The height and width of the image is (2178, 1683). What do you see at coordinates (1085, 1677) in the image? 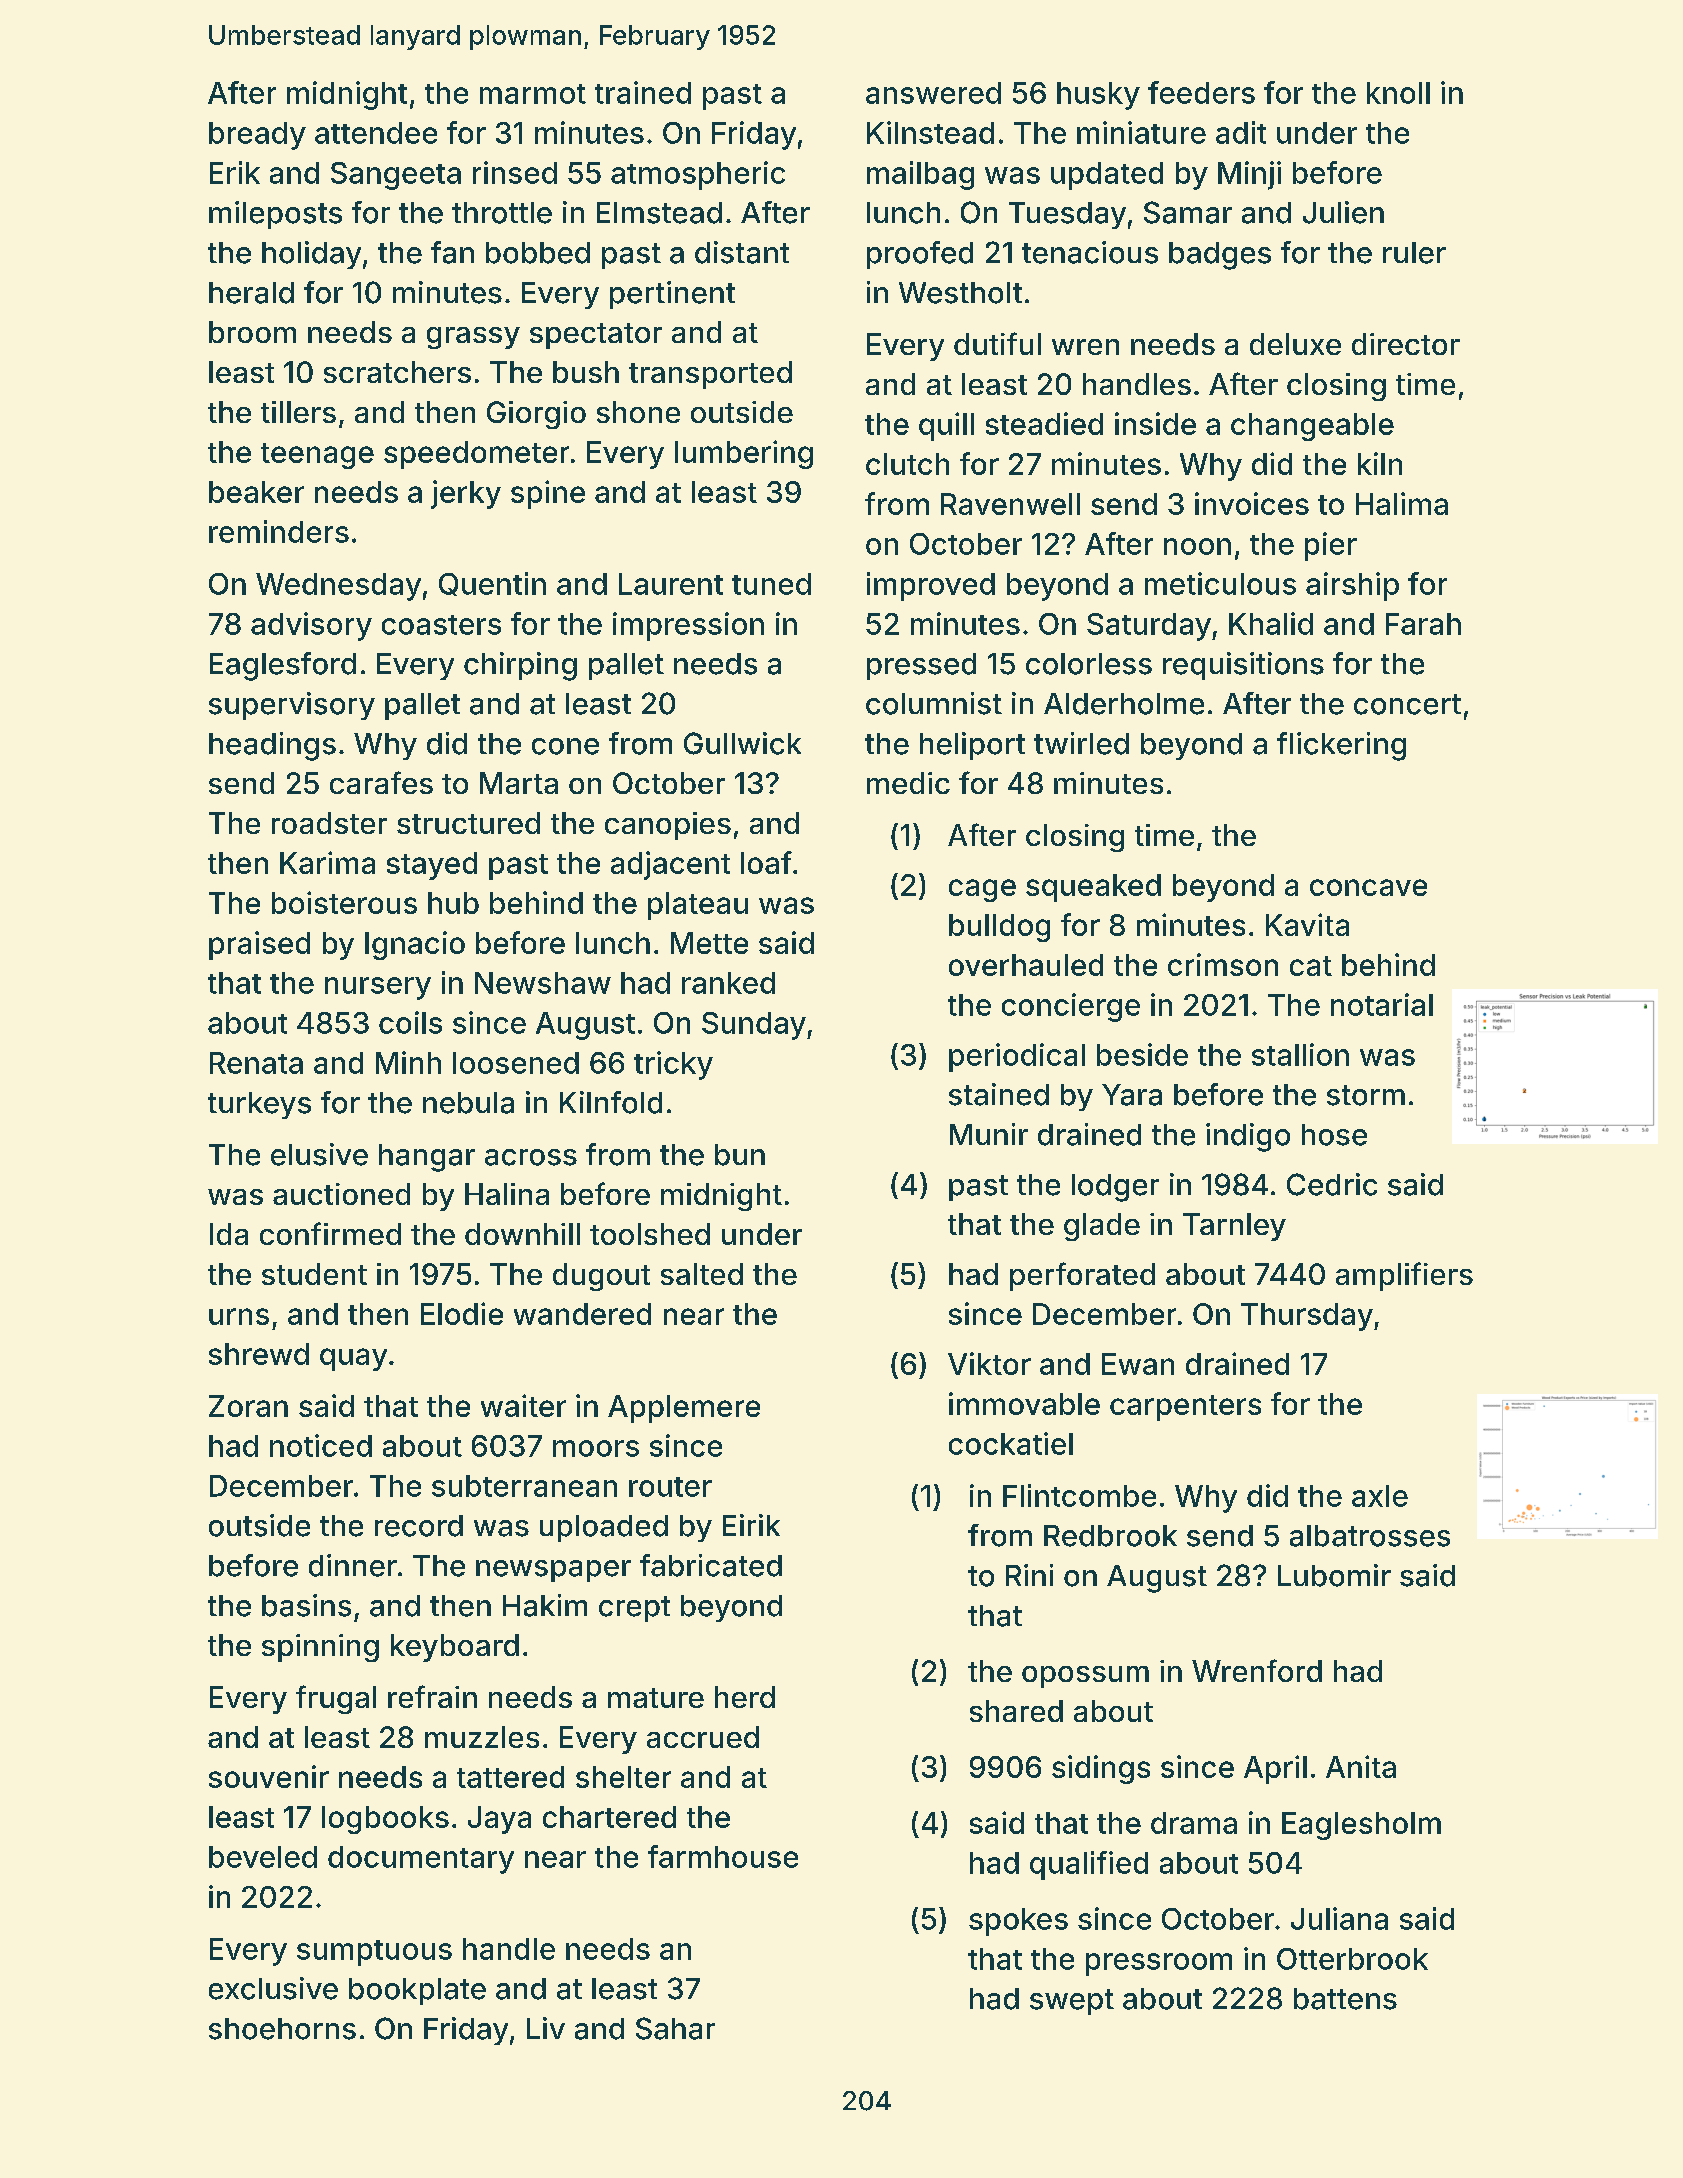
I see `opossum` at bounding box center [1085, 1677].
